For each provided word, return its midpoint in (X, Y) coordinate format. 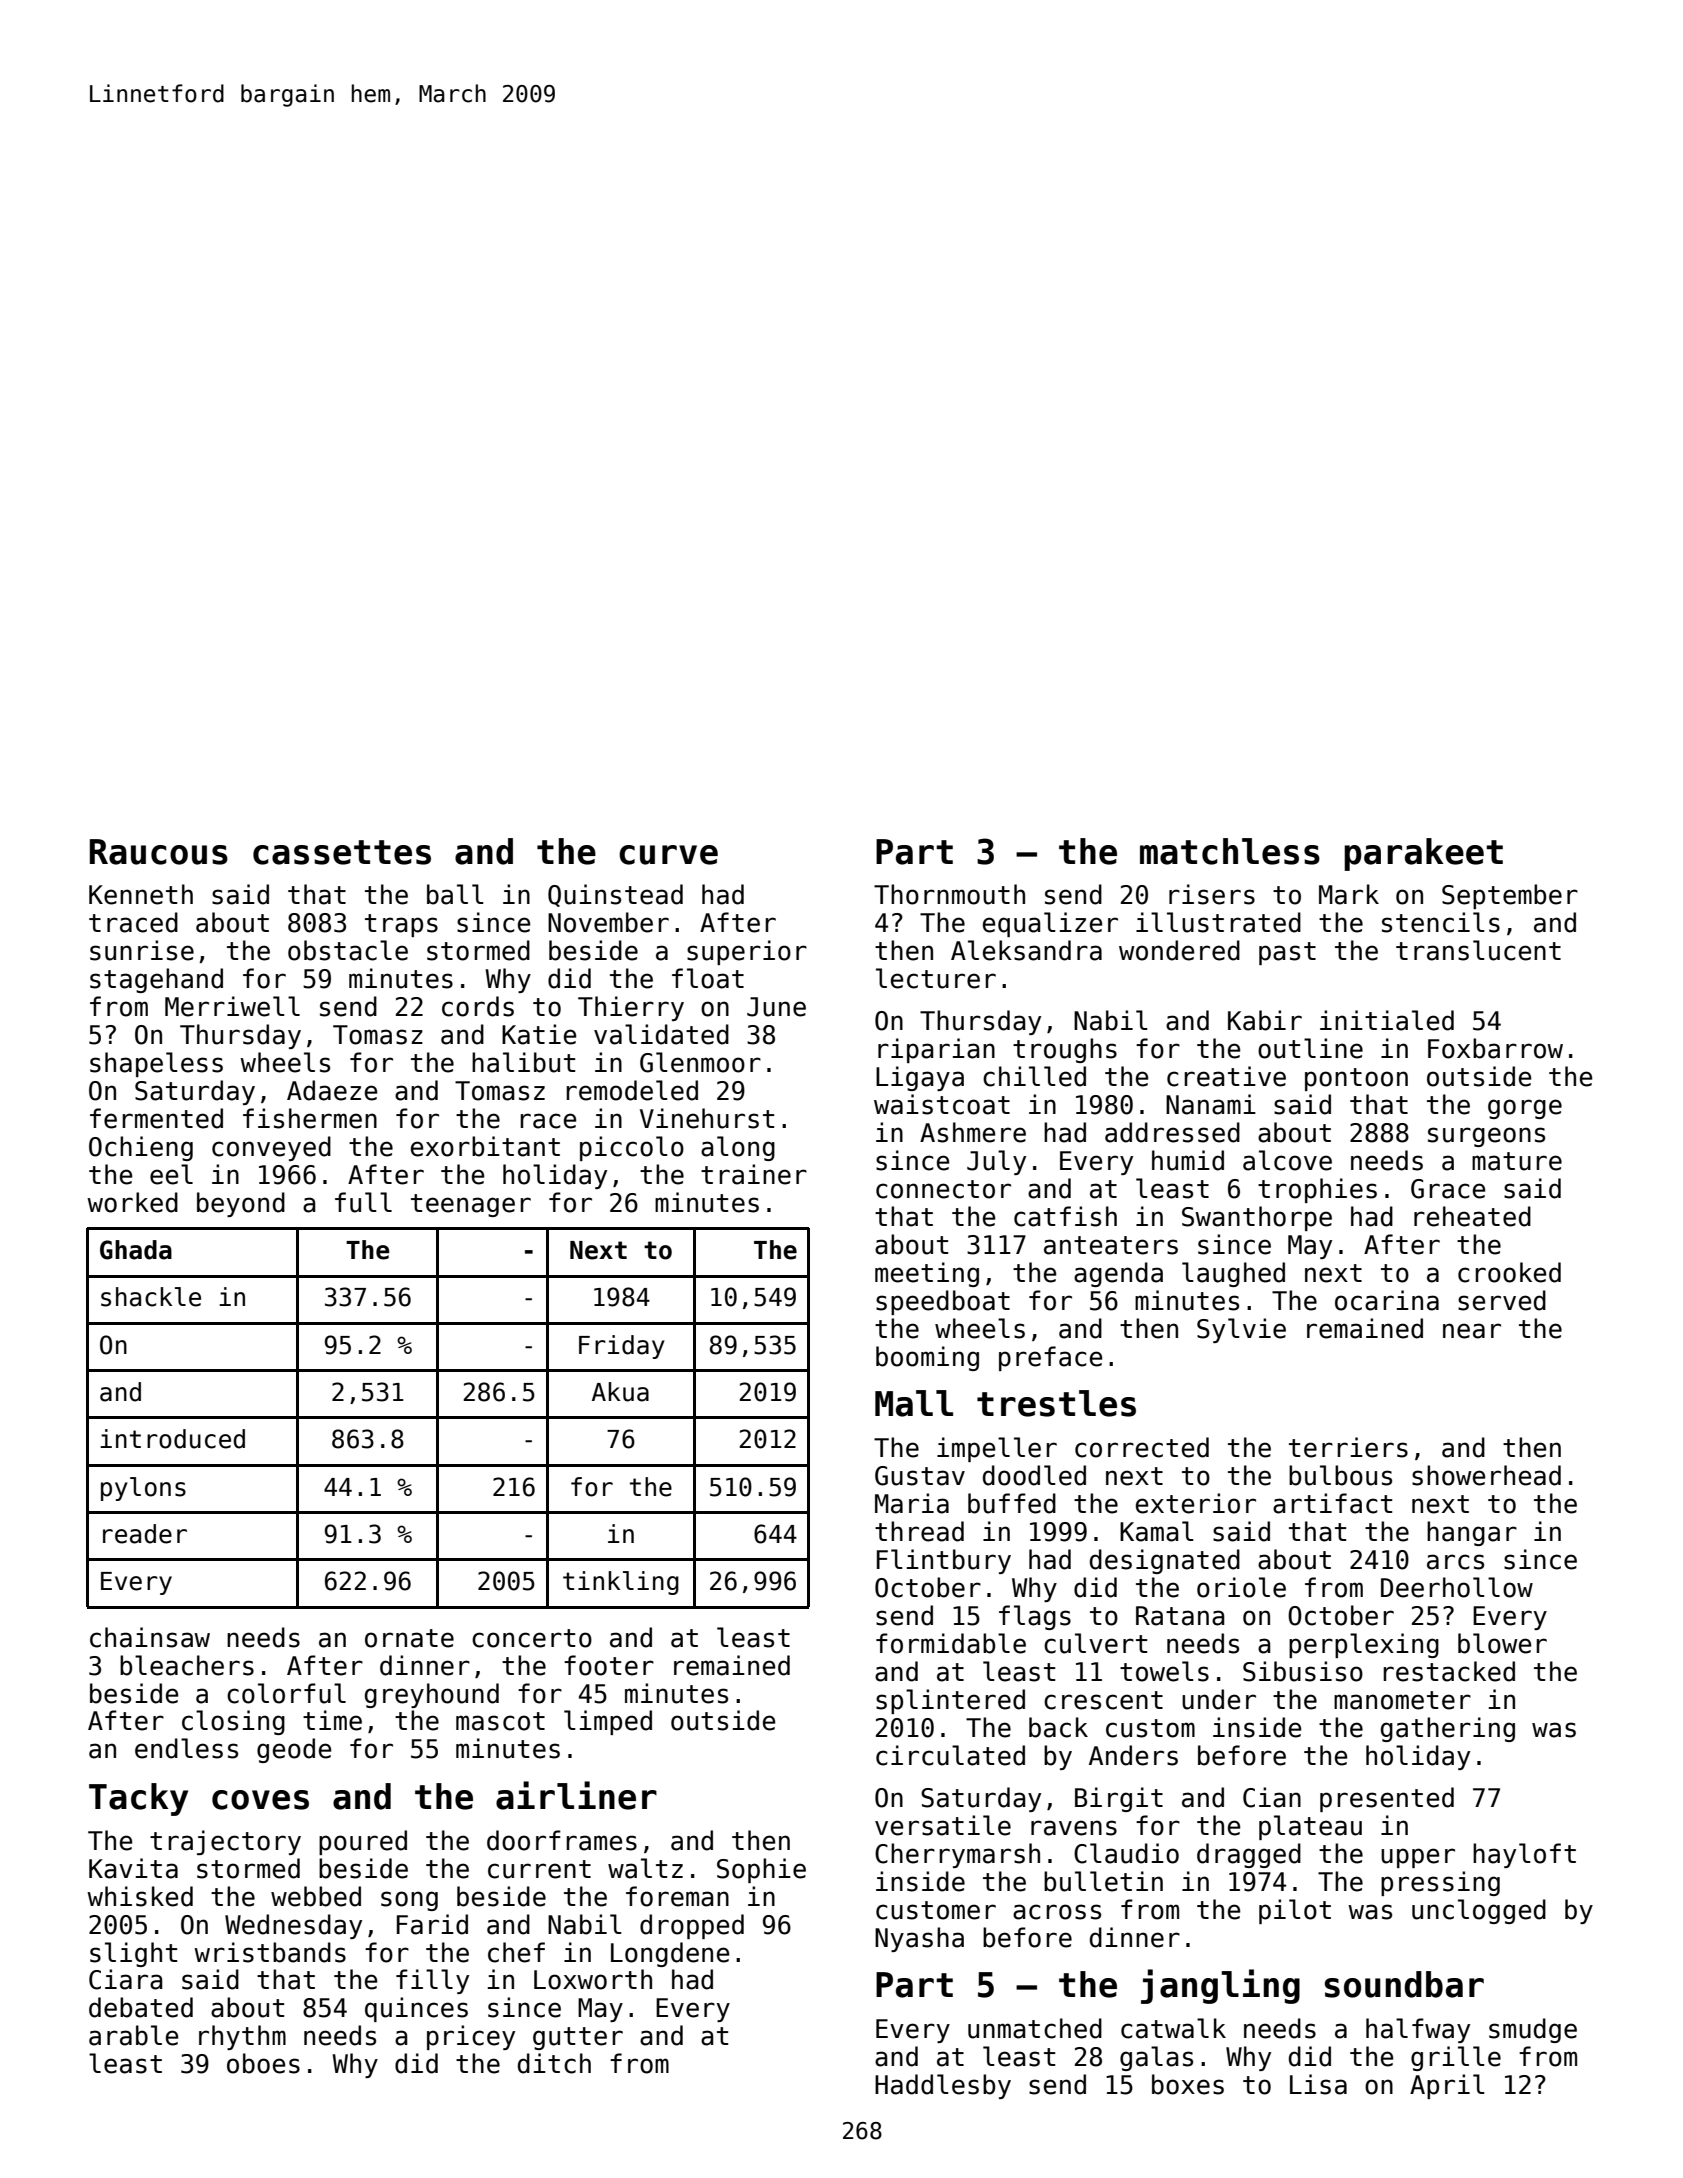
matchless (1230, 851)
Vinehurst (707, 1118)
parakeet (1423, 854)
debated (141, 2007)
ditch (554, 2063)
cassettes (342, 852)
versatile (943, 1825)
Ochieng (141, 1148)
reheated (1472, 1216)
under (1219, 1699)
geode (294, 1750)
